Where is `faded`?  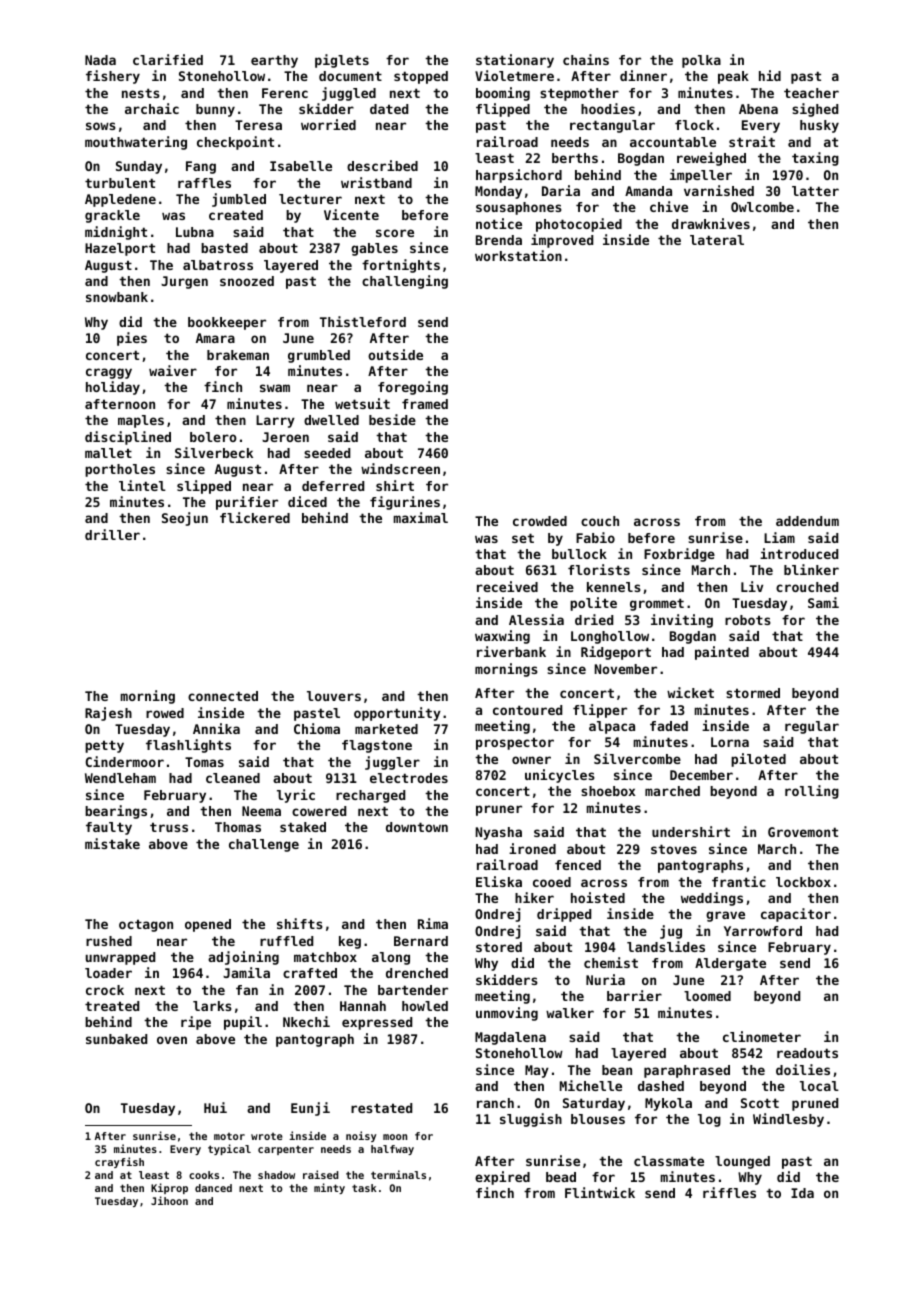 faded is located at coordinates (669, 726).
